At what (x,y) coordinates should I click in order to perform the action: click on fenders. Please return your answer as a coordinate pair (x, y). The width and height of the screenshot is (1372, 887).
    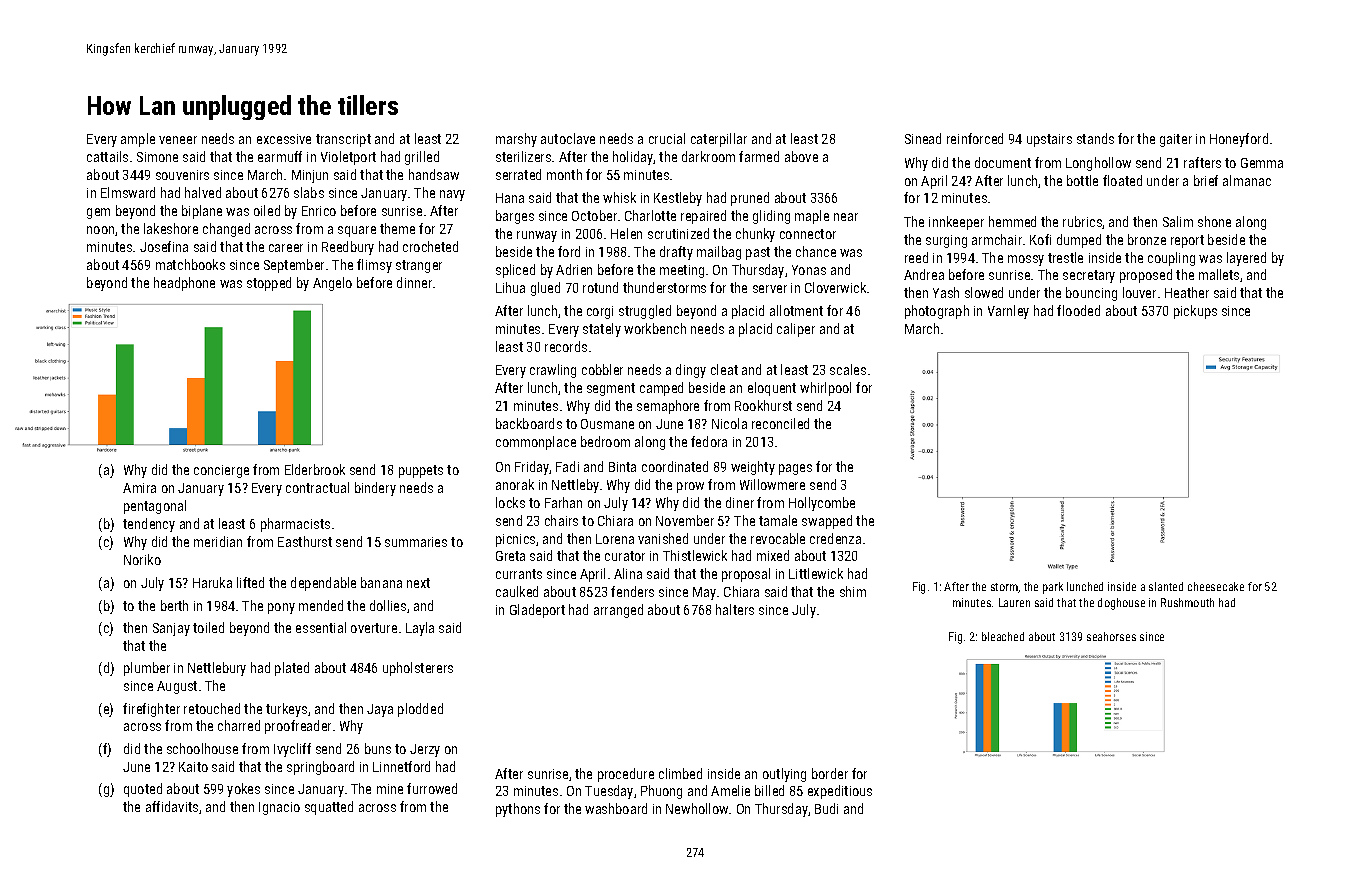
    Looking at the image, I should click on (632, 591).
